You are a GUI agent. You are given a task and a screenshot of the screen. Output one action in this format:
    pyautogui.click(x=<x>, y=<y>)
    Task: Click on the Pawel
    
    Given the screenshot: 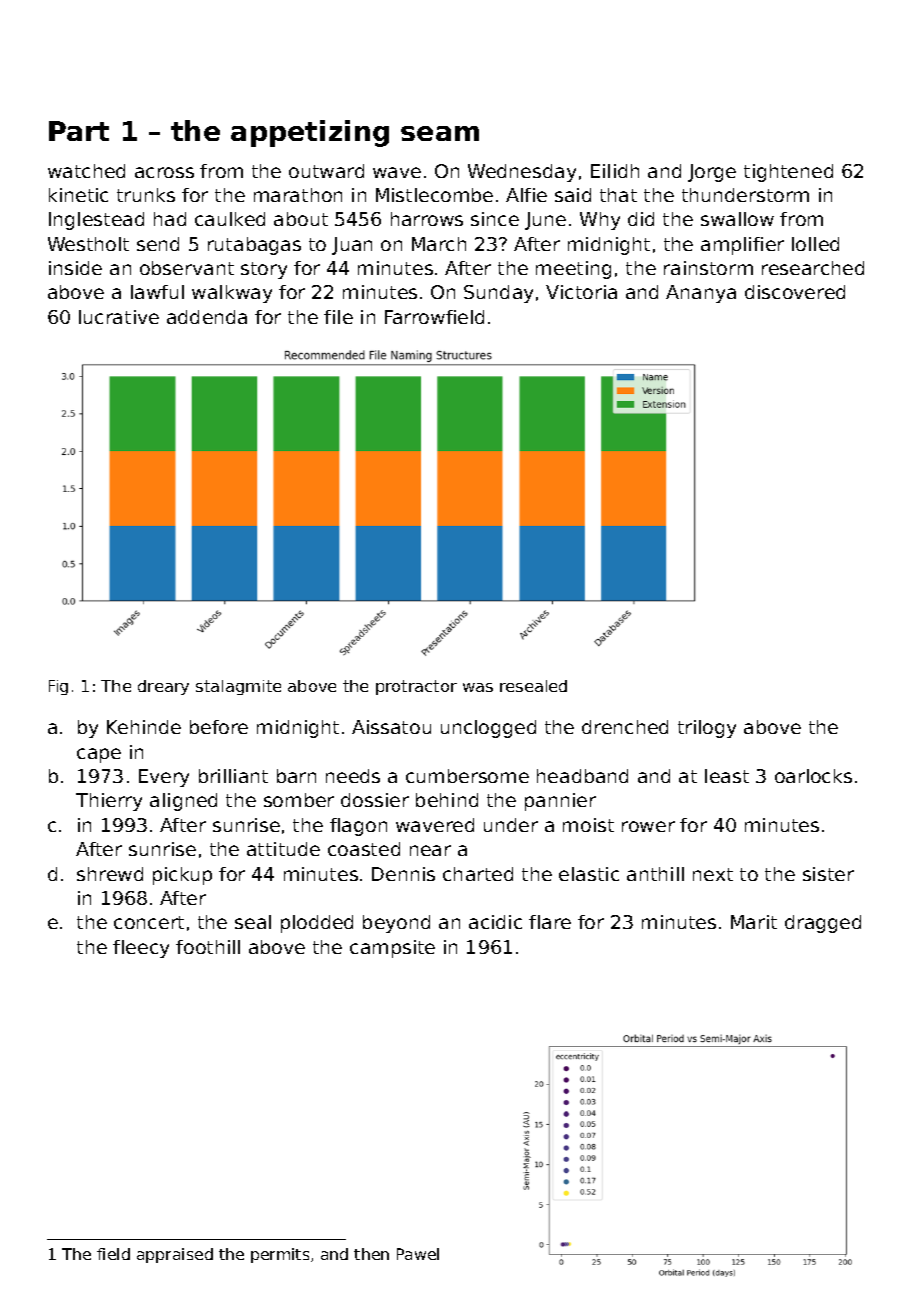 What is the action you would take?
    pyautogui.click(x=418, y=1254)
